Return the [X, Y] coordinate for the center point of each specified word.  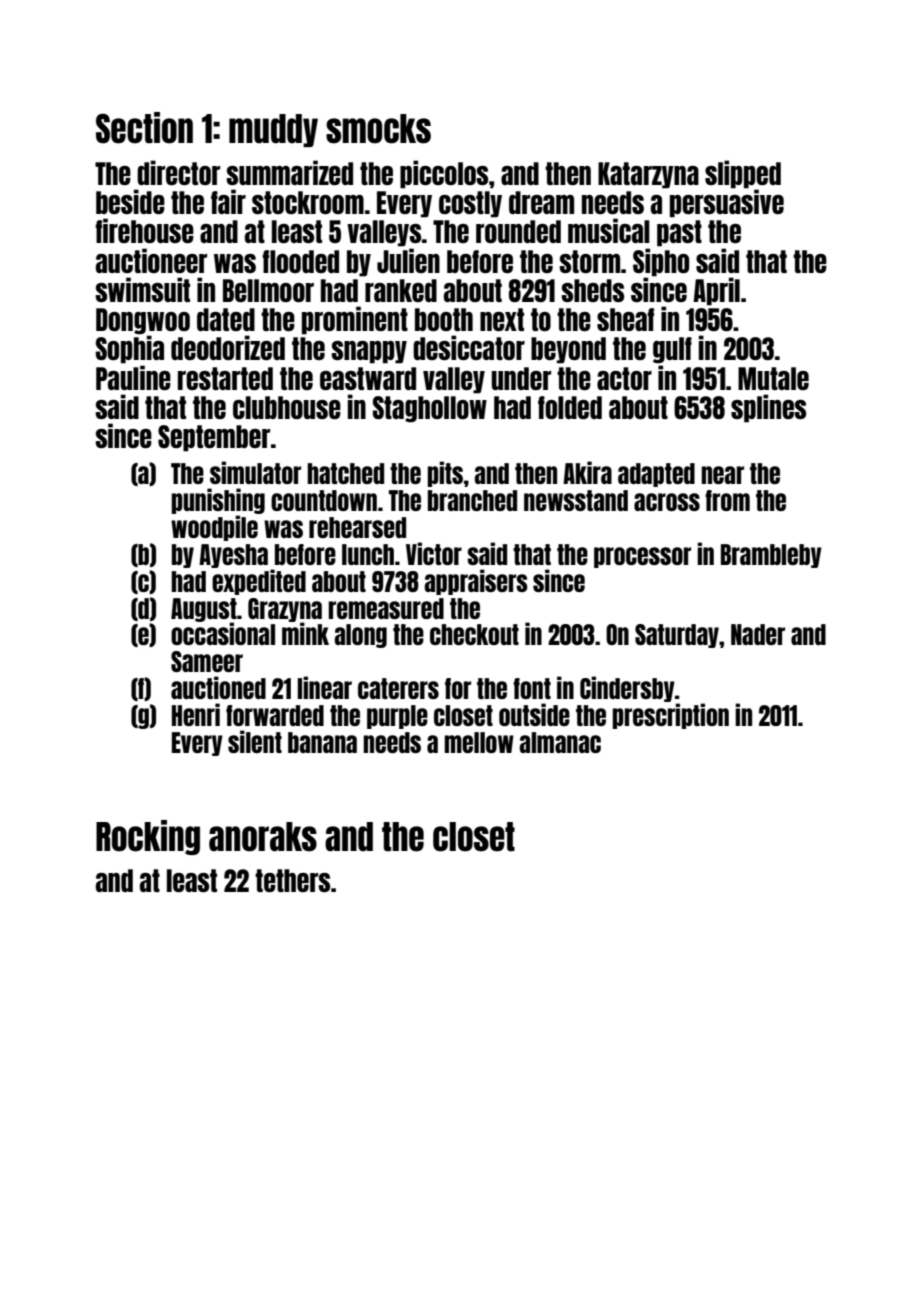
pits [445, 474]
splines [768, 408]
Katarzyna [648, 175]
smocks [378, 129]
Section [144, 128]
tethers [292, 880]
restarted [225, 378]
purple [397, 717]
